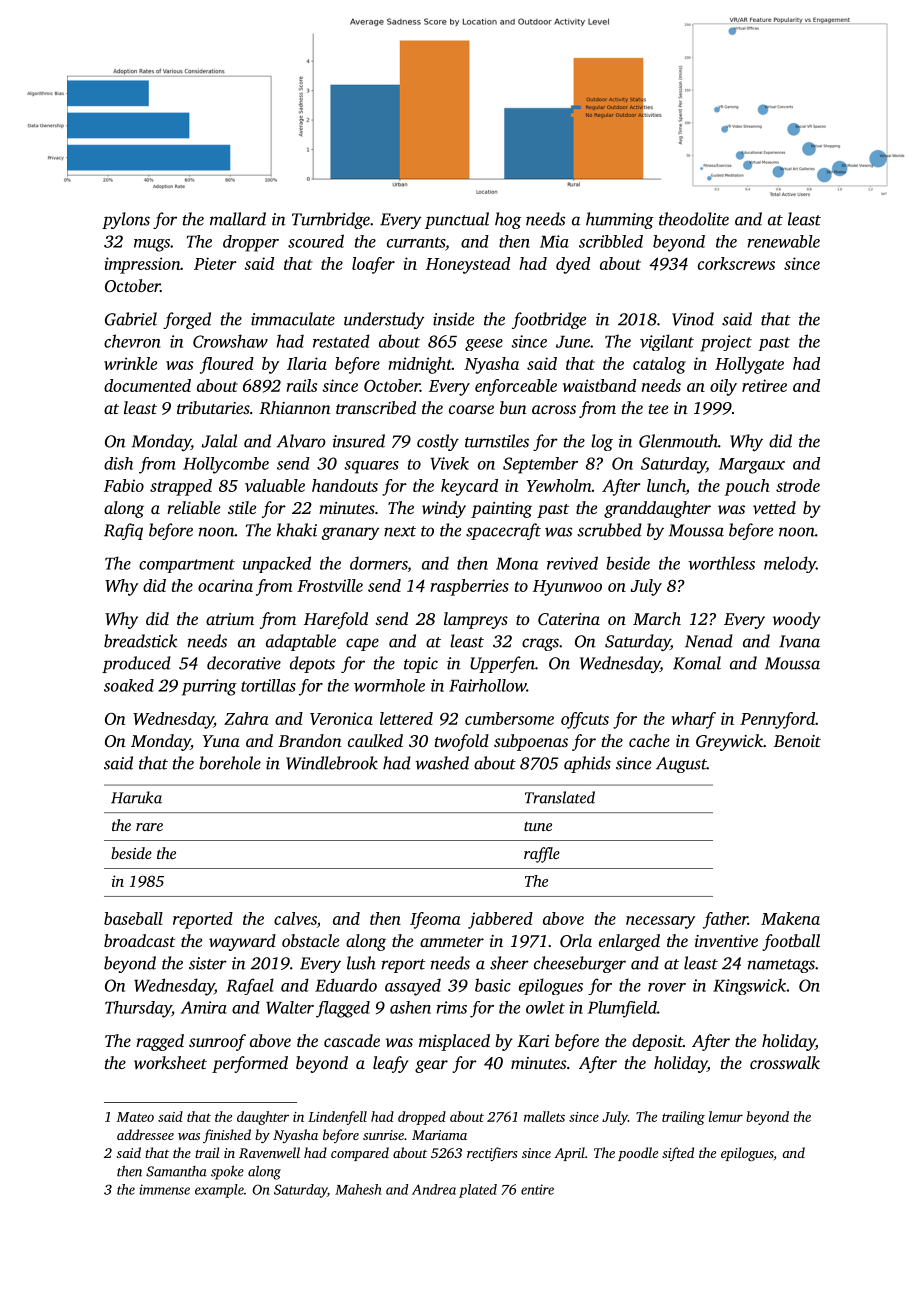  What do you see at coordinates (649, 740) in the screenshot?
I see `cache` at bounding box center [649, 740].
